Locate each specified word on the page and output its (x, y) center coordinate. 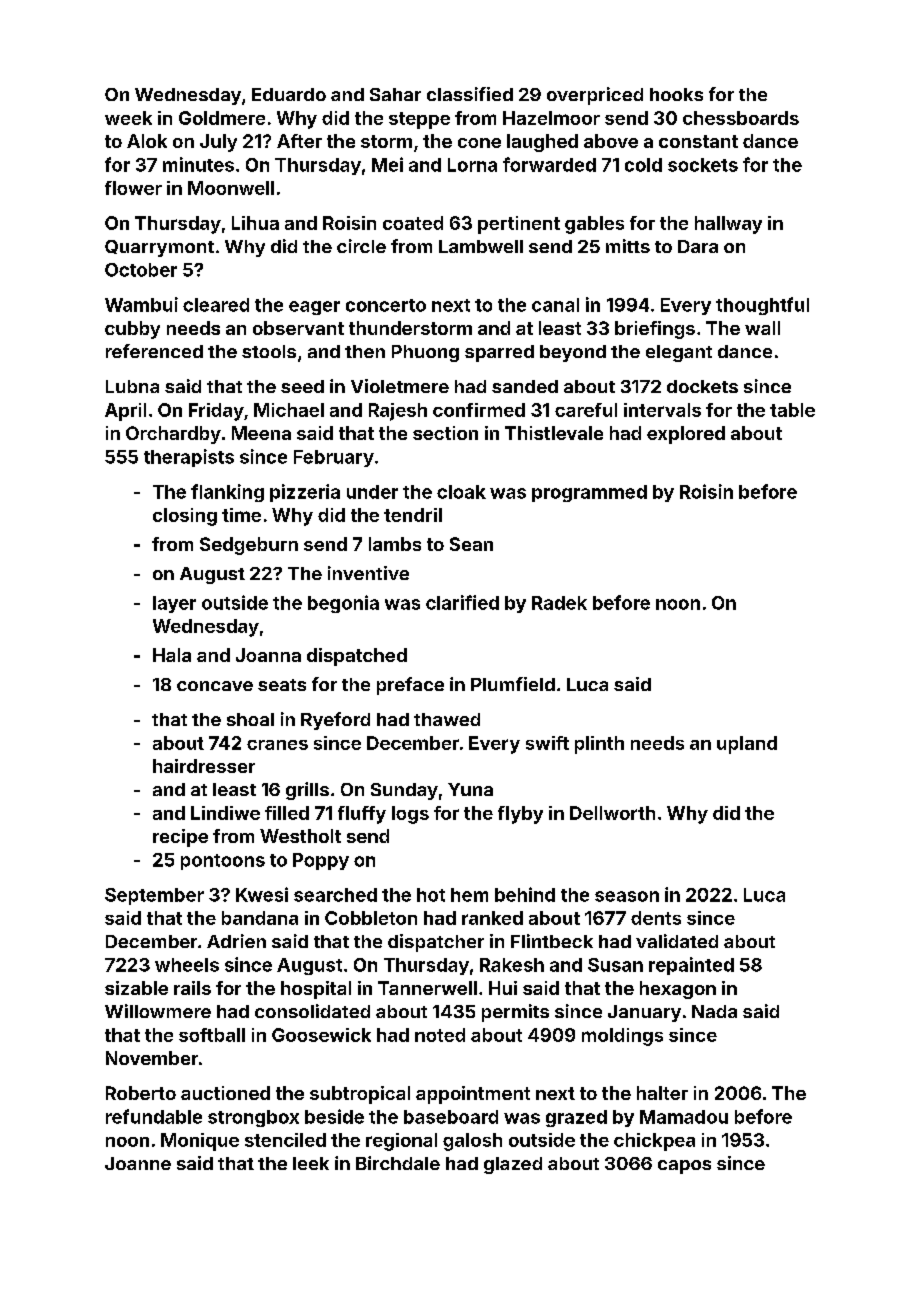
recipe (180, 838)
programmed (589, 493)
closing (185, 517)
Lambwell (481, 246)
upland (747, 745)
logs (410, 815)
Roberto (141, 1093)
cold (643, 165)
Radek (559, 603)
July (218, 143)
